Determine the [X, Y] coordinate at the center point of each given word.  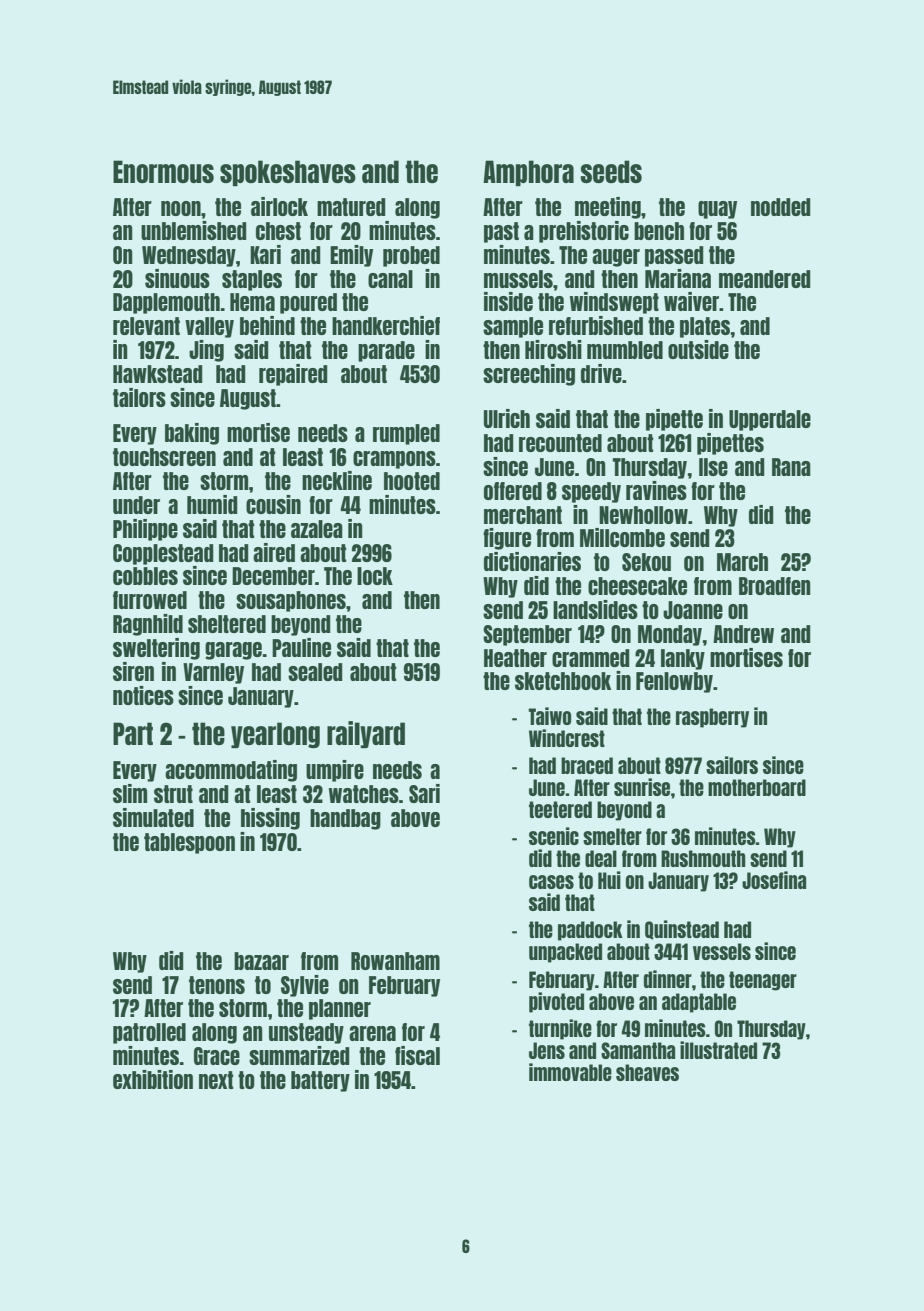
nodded [781, 207]
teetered [560, 809]
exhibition [153, 1079]
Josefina [774, 880]
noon [181, 208]
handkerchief [386, 325]
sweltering [156, 649]
